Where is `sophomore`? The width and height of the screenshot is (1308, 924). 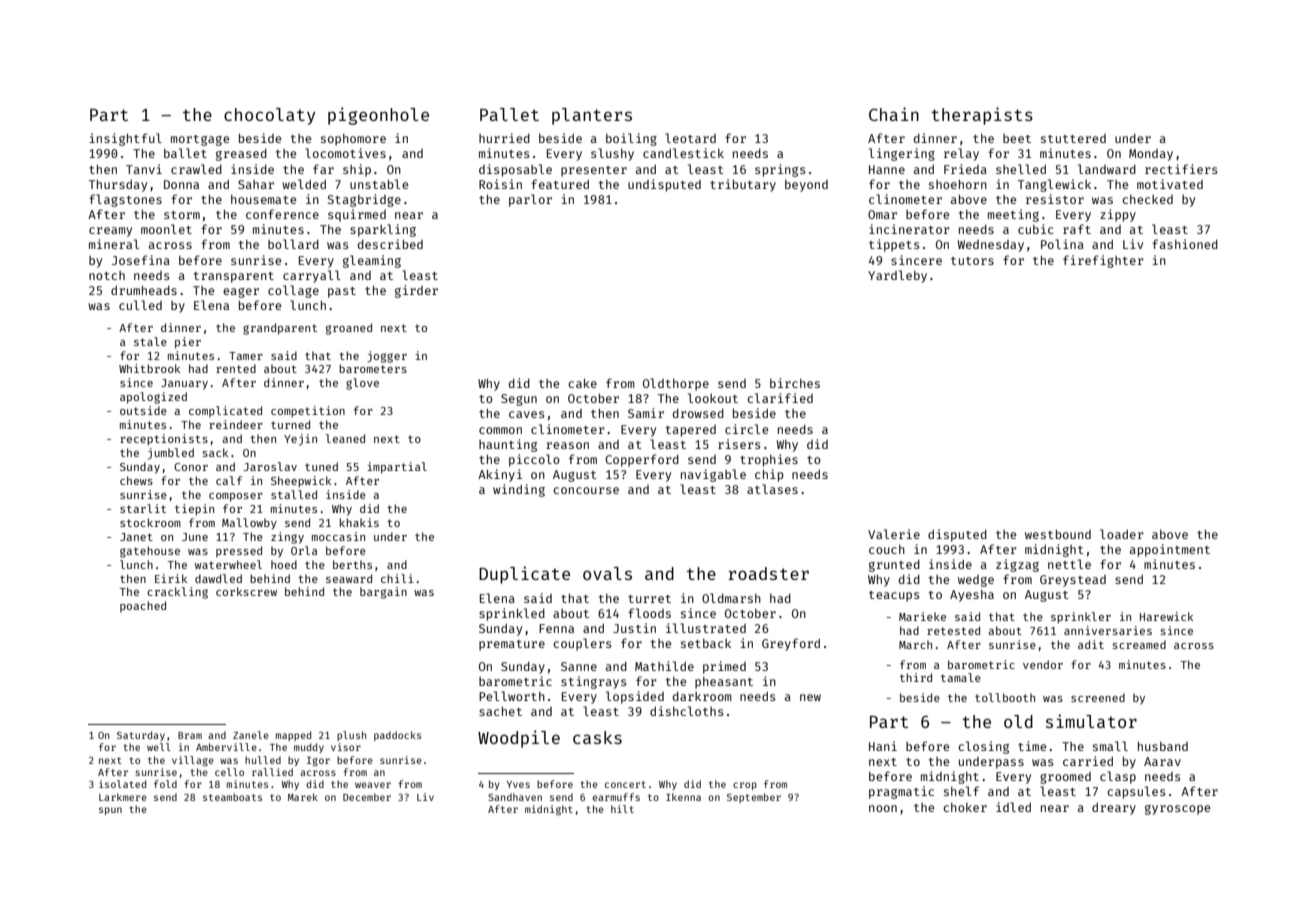 sophomore is located at coordinates (353, 140).
